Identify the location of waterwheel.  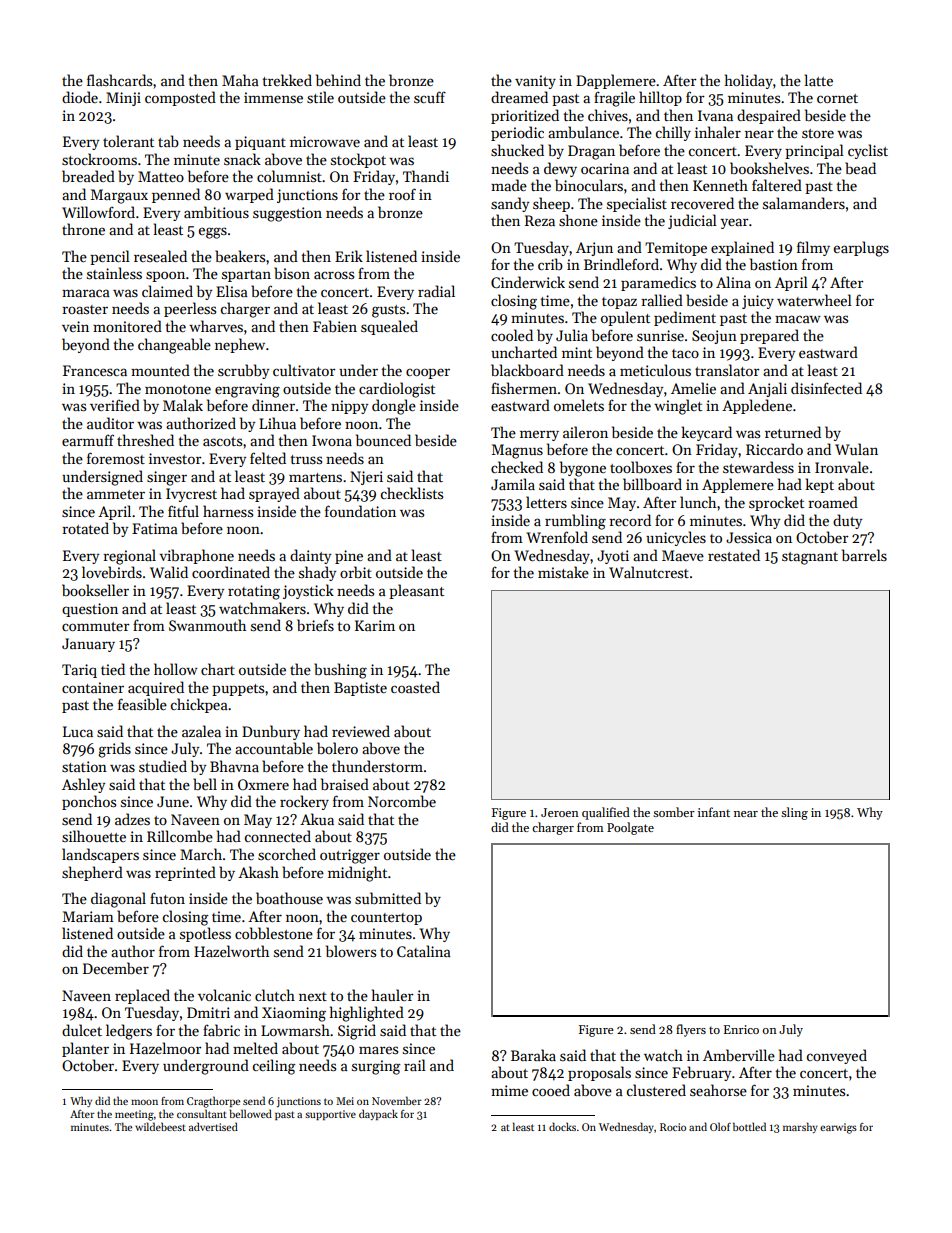
(814, 300).
